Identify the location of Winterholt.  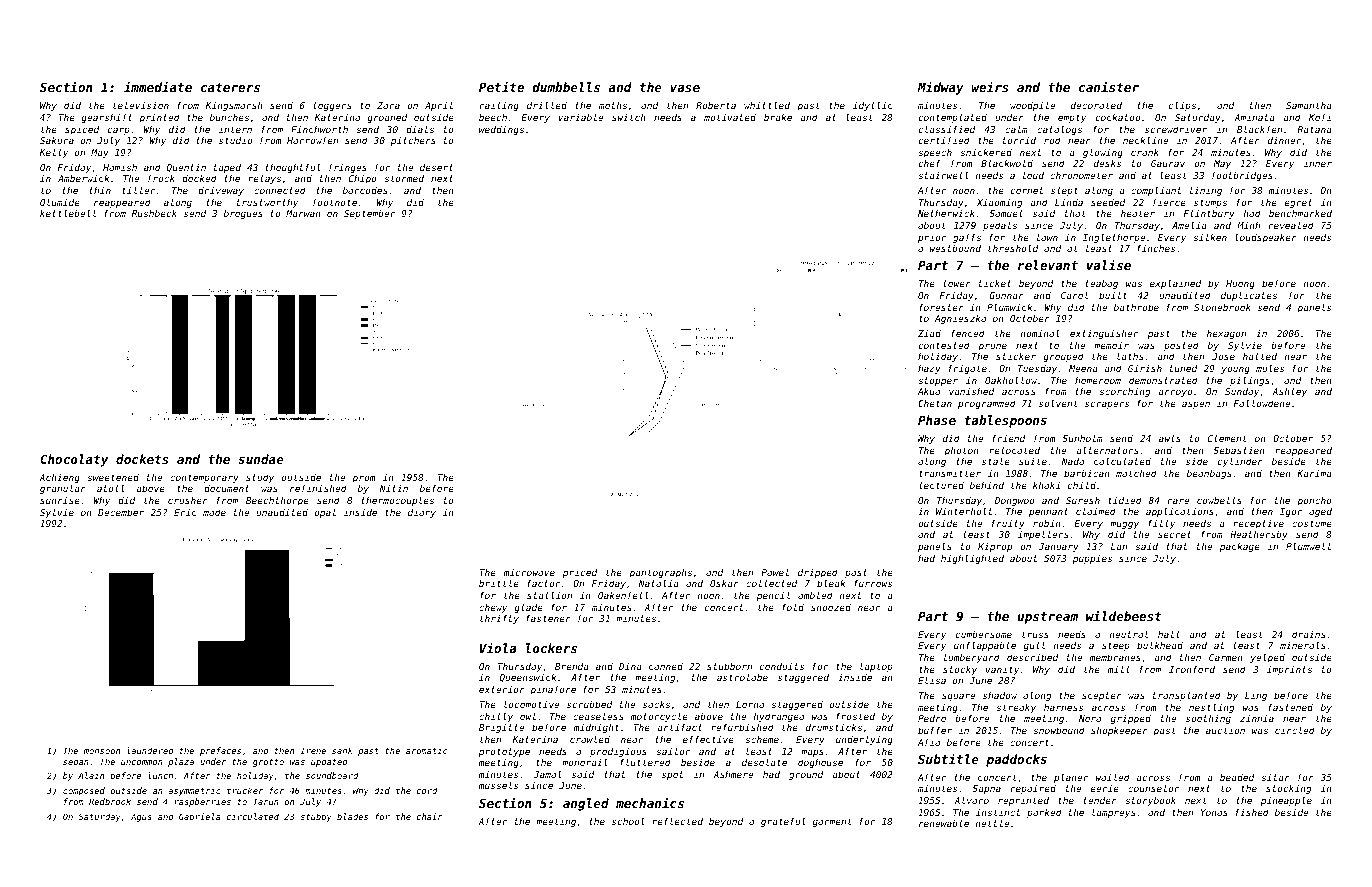
(964, 511).
